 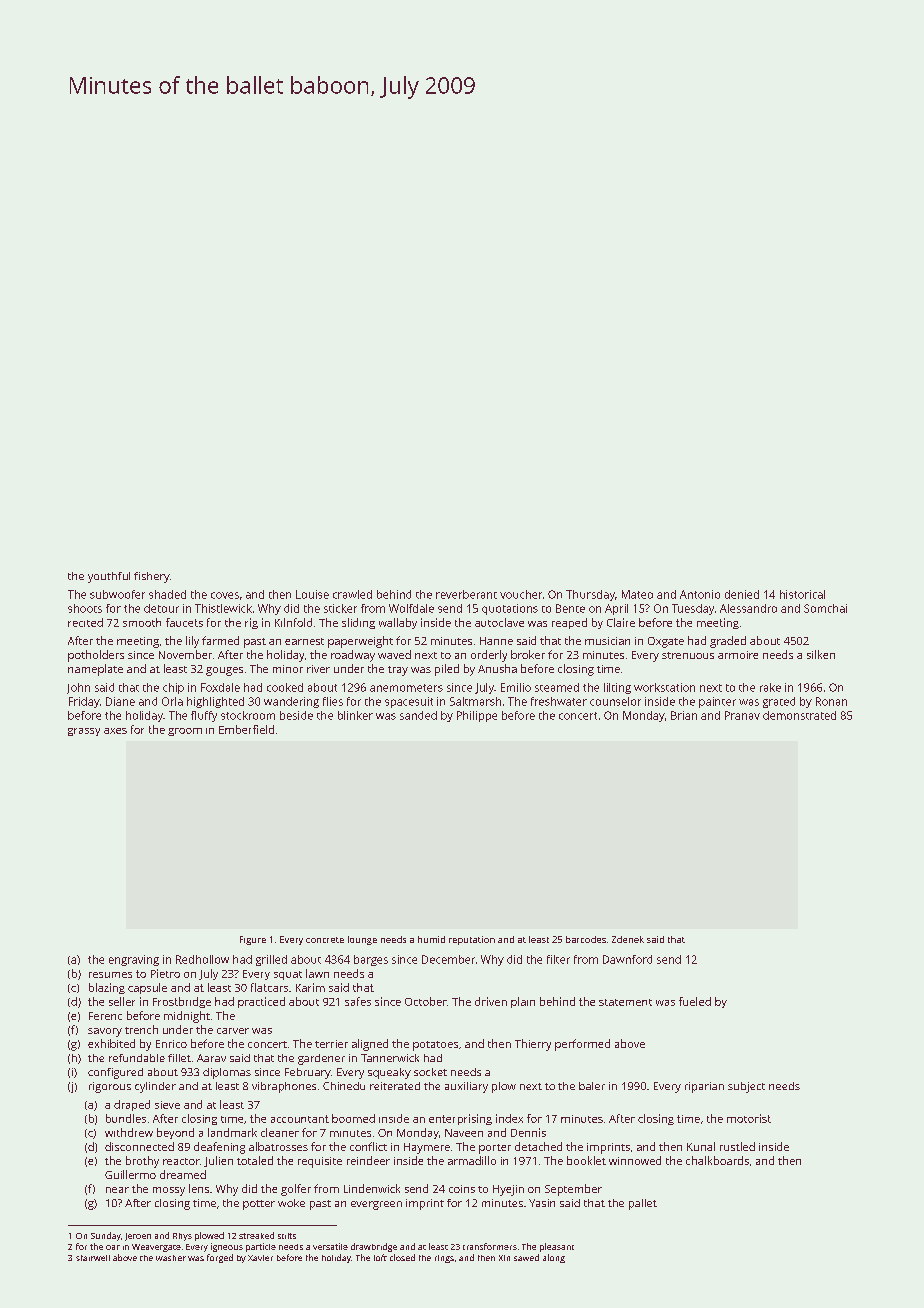 What do you see at coordinates (802, 594) in the image?
I see `historical` at bounding box center [802, 594].
